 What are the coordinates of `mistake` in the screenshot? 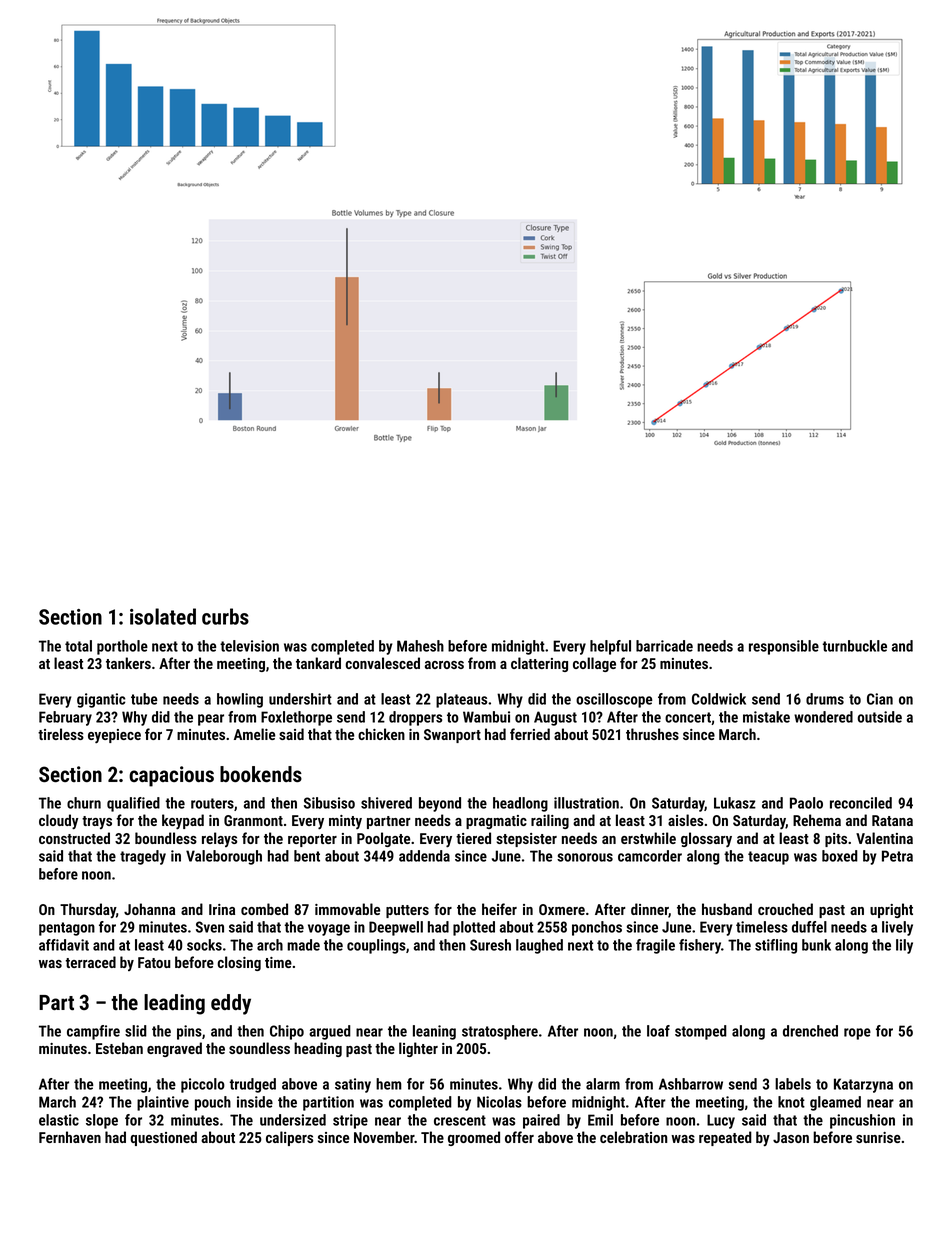 It's located at (766, 717).
